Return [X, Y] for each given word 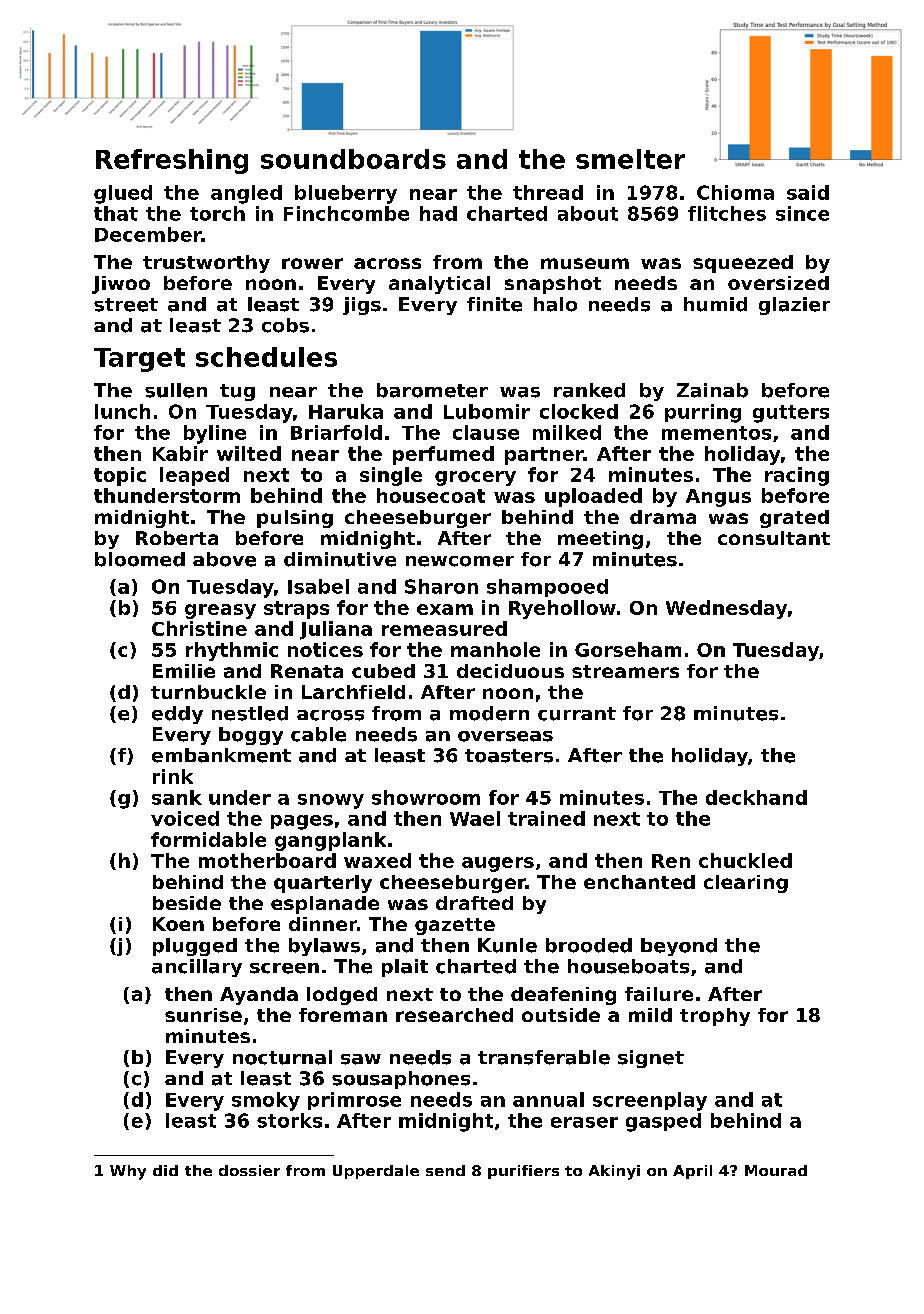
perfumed [443, 455]
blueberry [346, 194]
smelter [630, 159]
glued [123, 194]
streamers [625, 671]
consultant [774, 538]
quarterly [323, 884]
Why [128, 1172]
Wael [475, 818]
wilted [249, 453]
